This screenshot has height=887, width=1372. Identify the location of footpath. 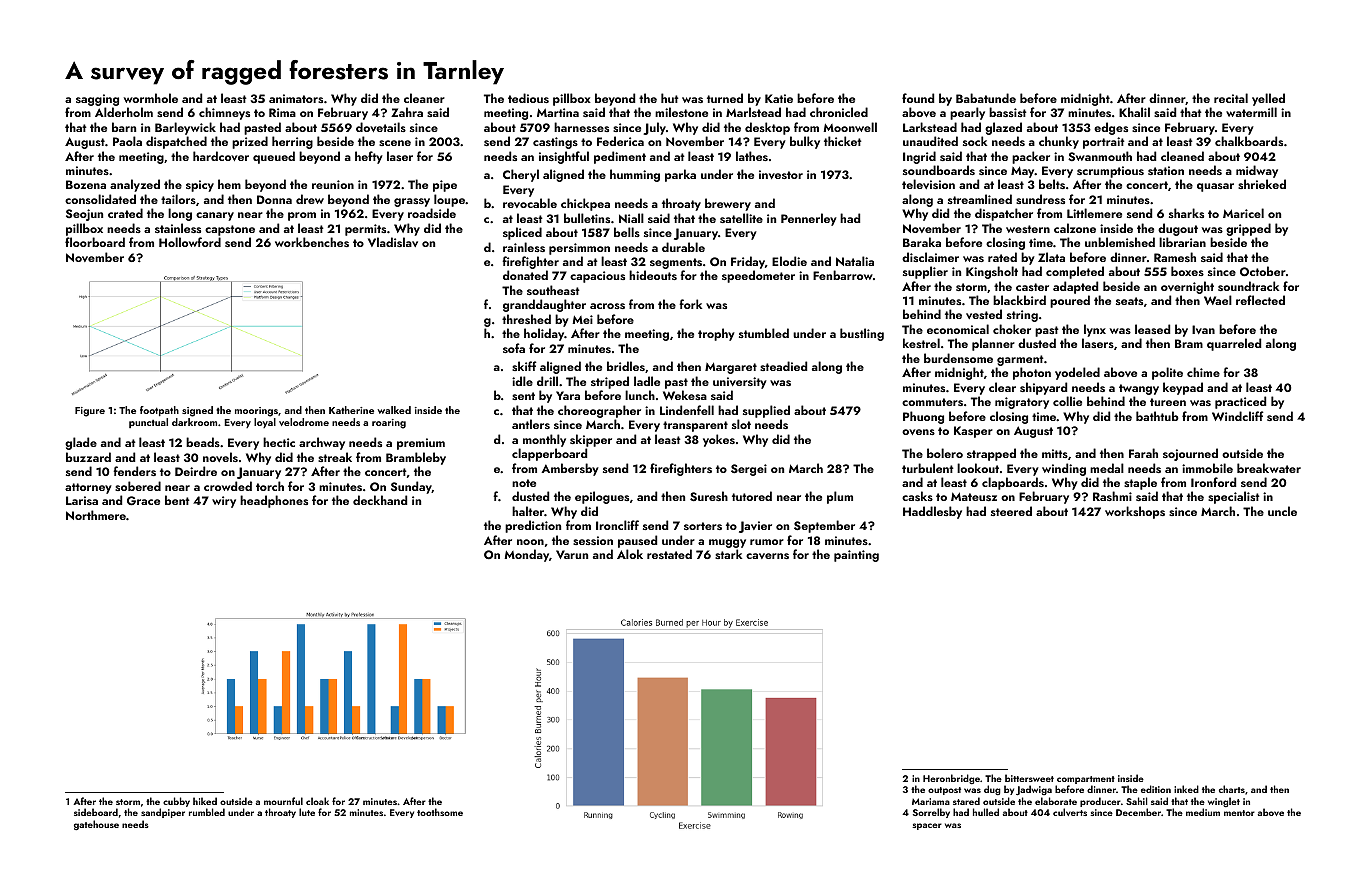
(159, 411).
